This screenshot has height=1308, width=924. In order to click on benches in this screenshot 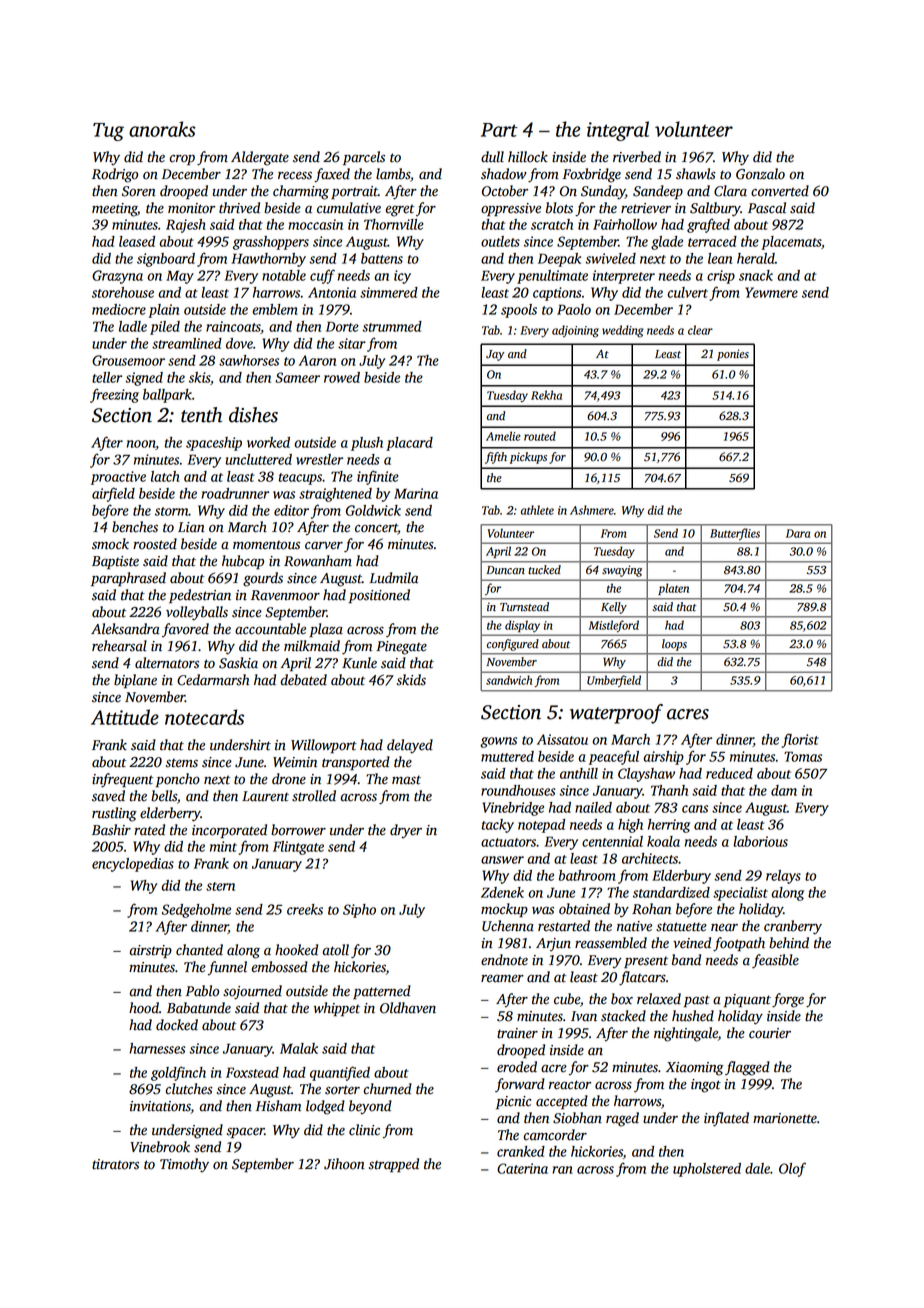, I will do `click(135, 527)`.
